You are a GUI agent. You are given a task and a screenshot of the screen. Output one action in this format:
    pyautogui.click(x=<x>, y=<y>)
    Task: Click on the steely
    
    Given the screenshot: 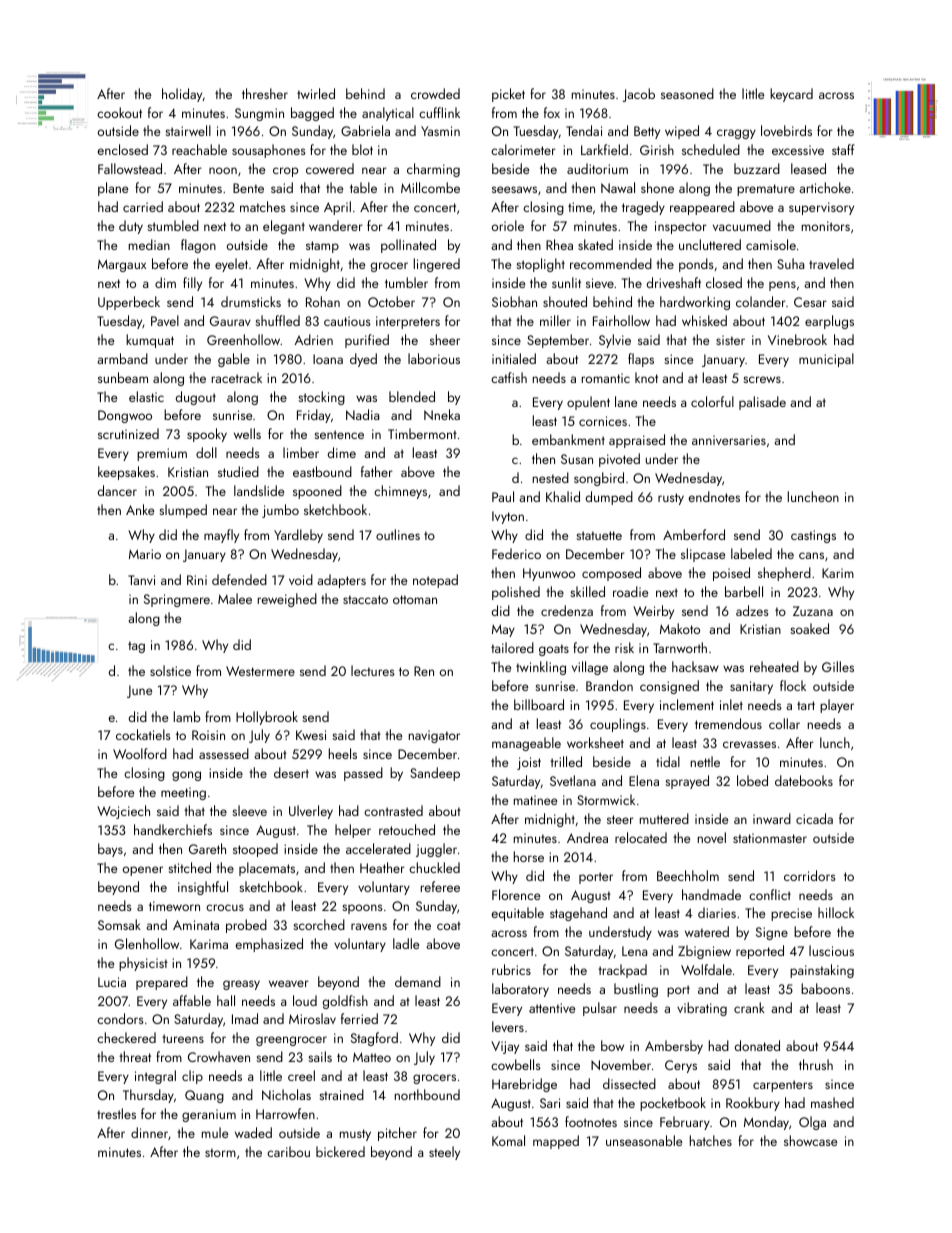 What is the action you would take?
    pyautogui.click(x=444, y=1153)
